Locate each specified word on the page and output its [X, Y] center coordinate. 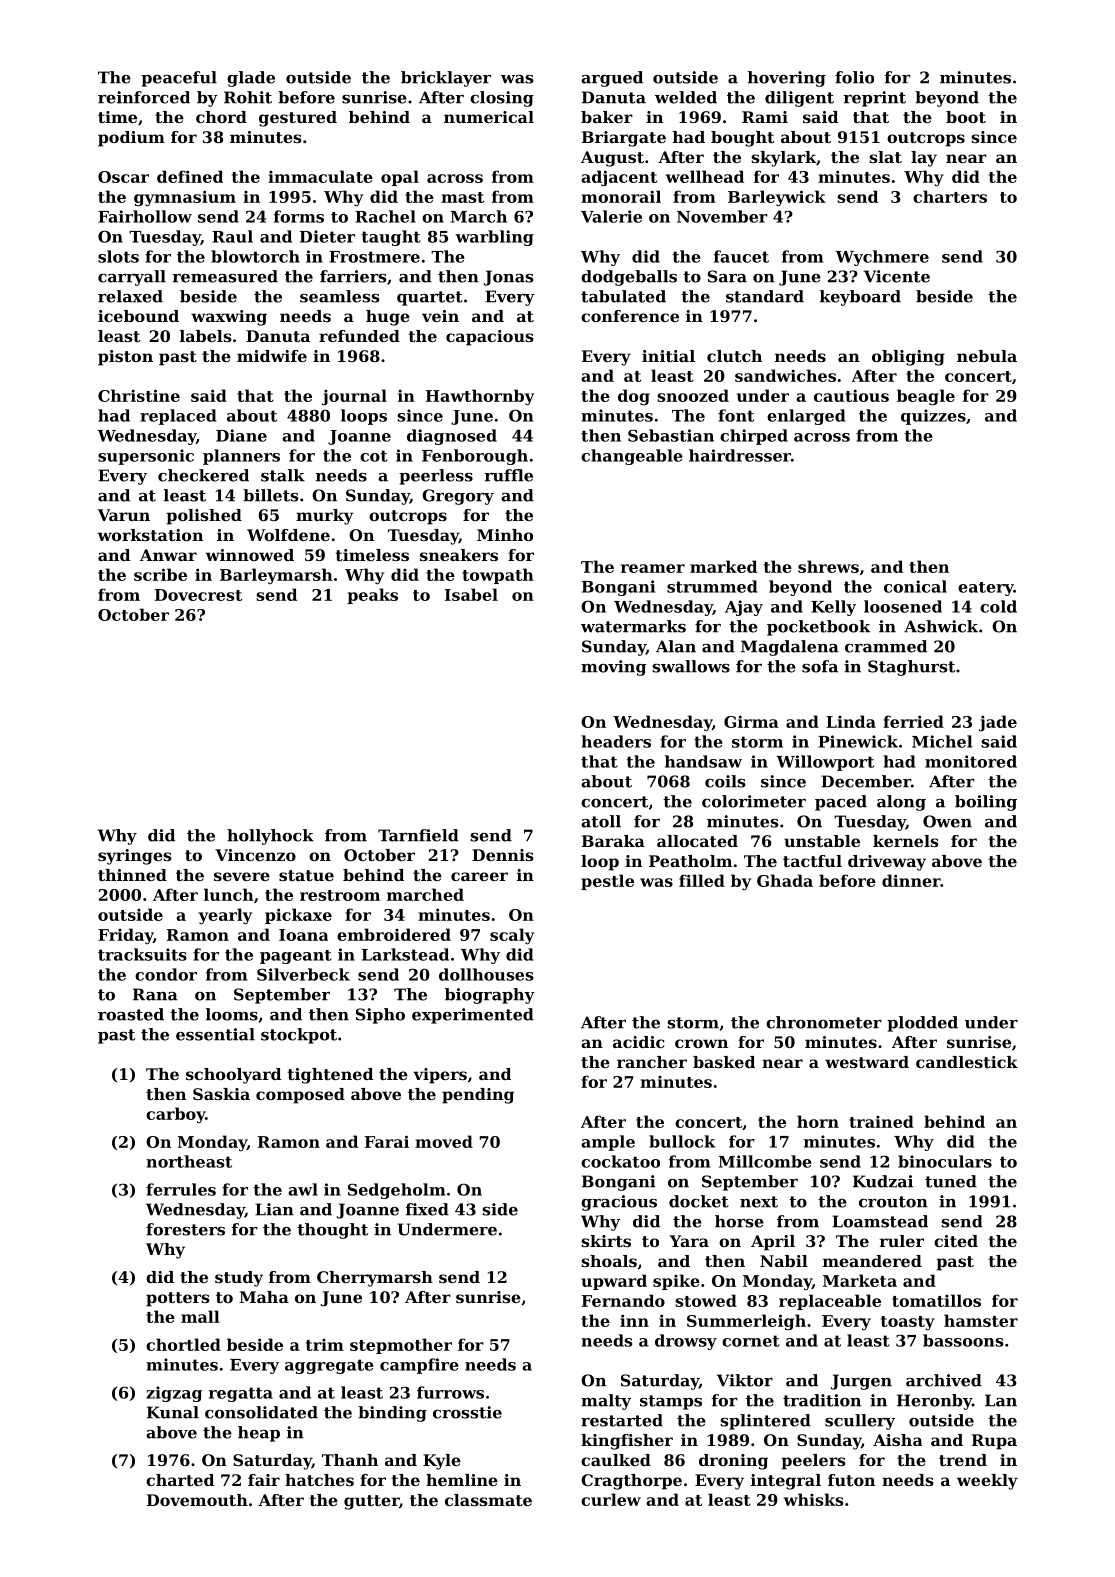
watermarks [633, 626]
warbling [494, 238]
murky [325, 517]
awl [303, 1189]
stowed [706, 1300]
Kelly [833, 608]
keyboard [860, 298]
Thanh [350, 1460]
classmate [488, 1500]
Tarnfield [418, 835]
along [901, 803]
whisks [813, 1499]
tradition [822, 1400]
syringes [135, 857]
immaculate [320, 176]
